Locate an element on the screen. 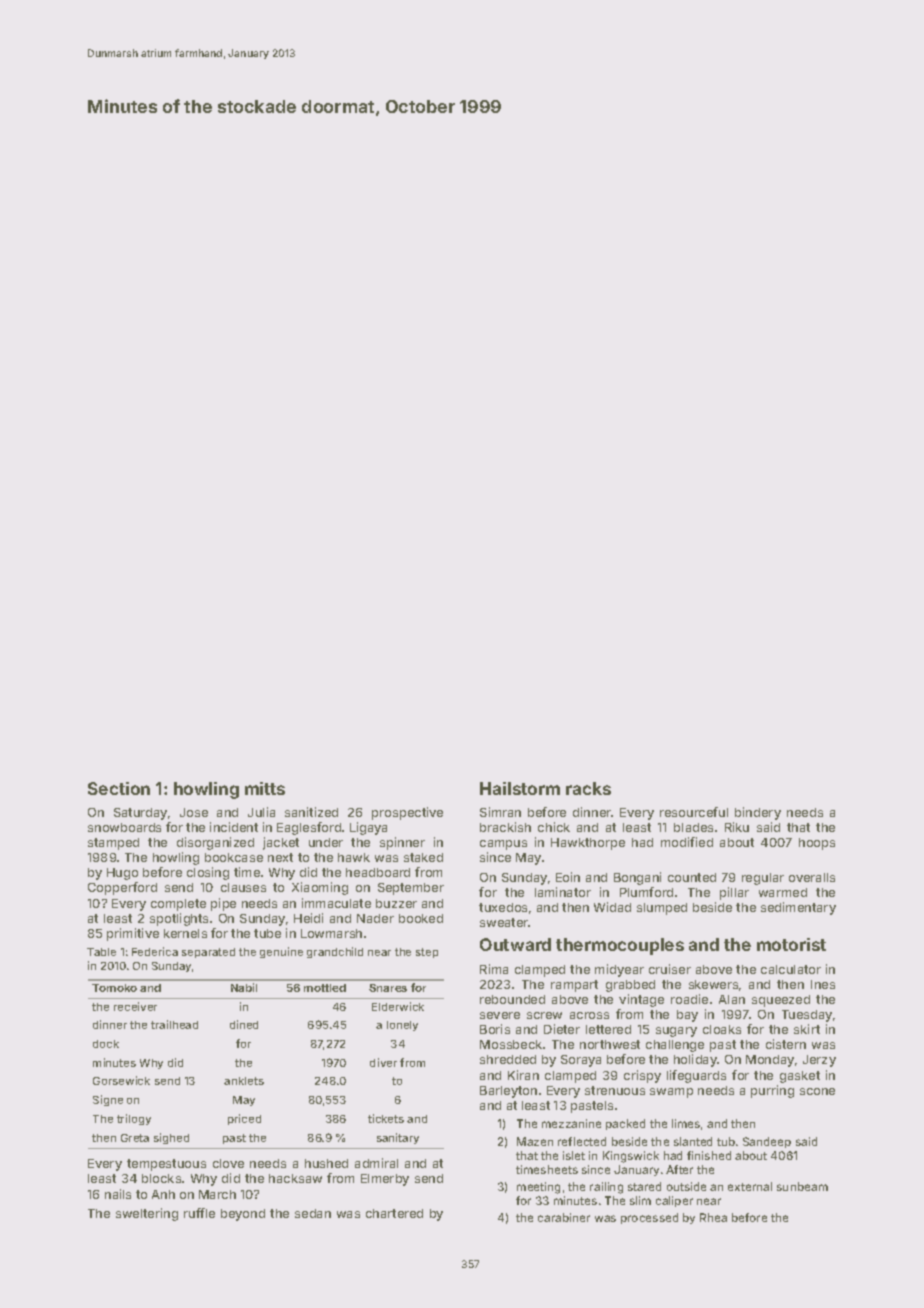 The image size is (924, 1308). purring is located at coordinates (772, 1091).
